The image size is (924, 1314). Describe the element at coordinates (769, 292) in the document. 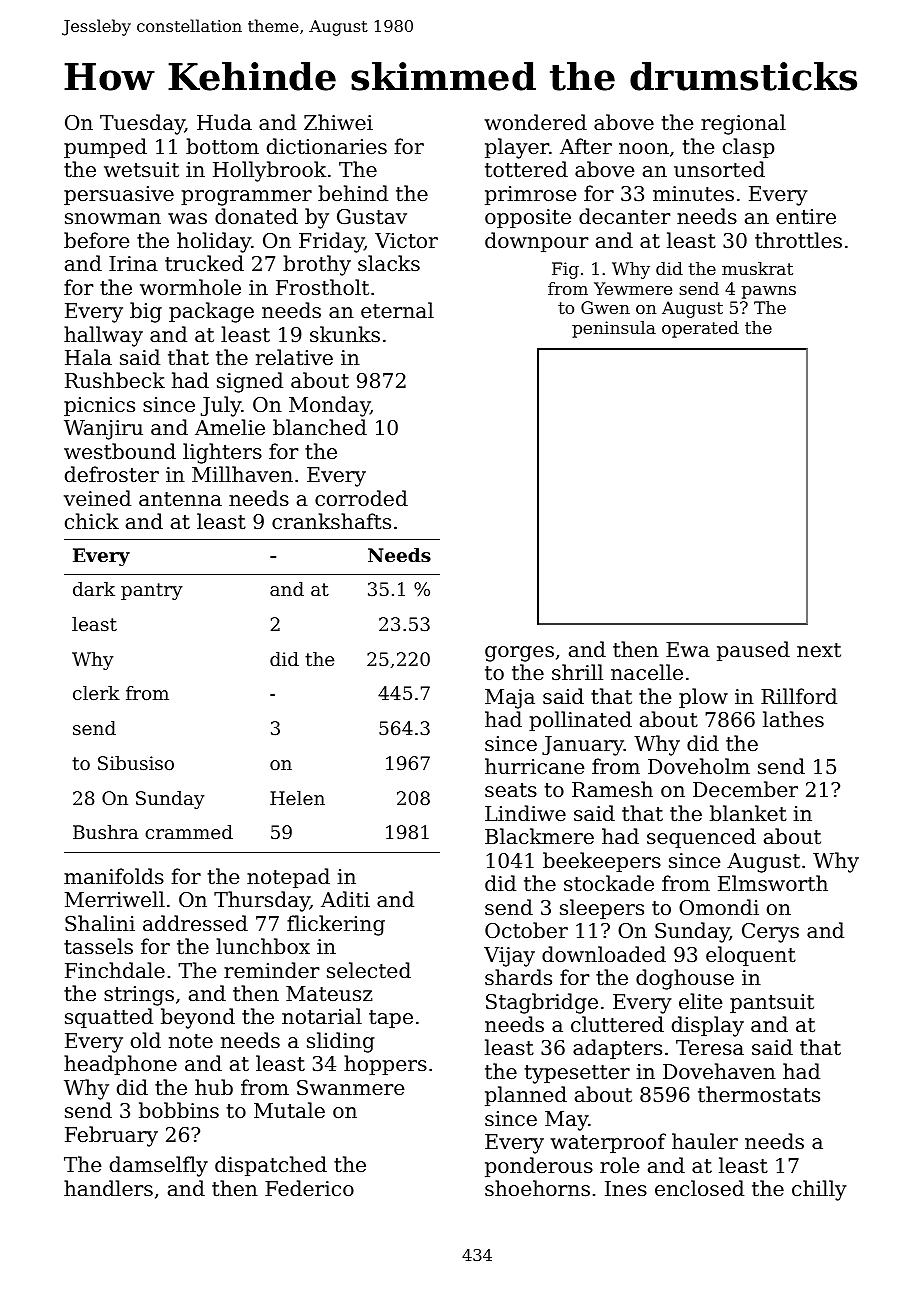

I see `pawns` at that location.
